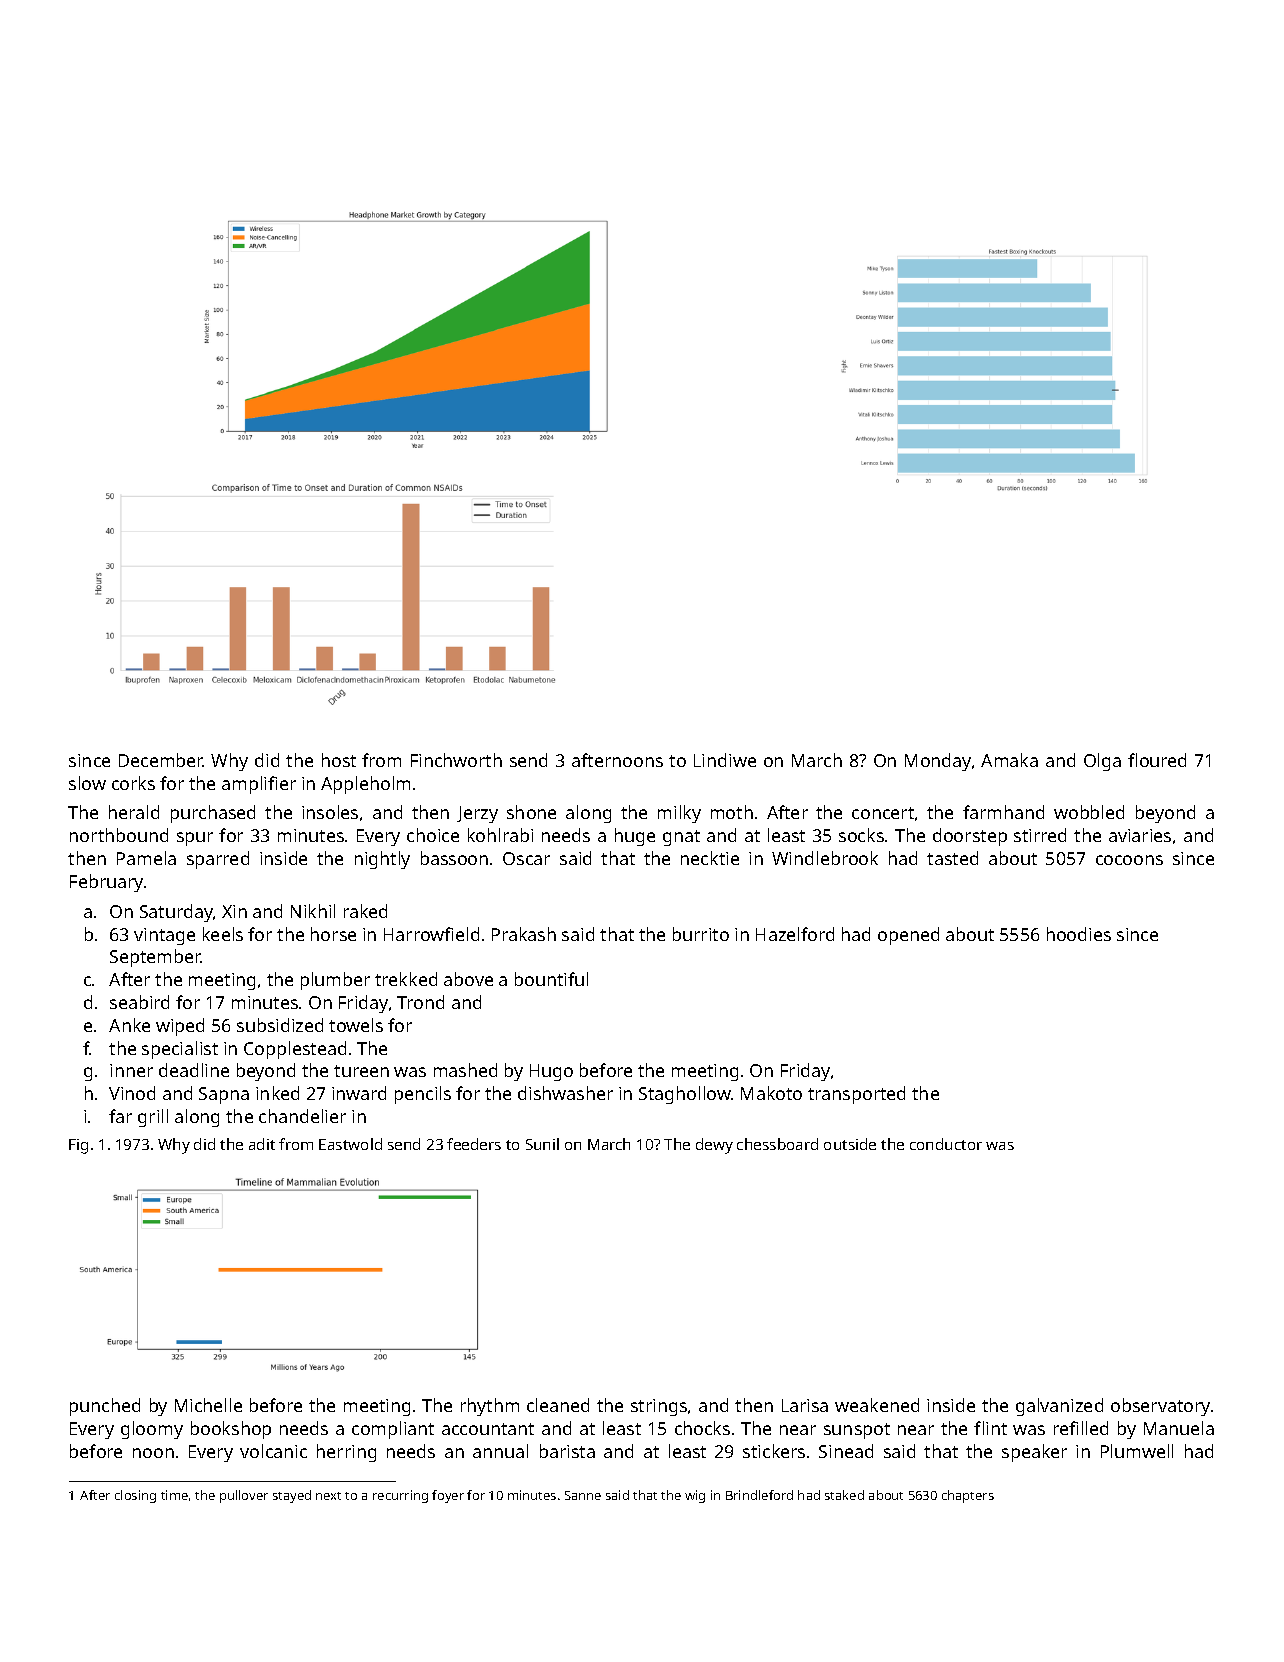  Describe the element at coordinates (1009, 760) in the image. I see `Amaka` at that location.
